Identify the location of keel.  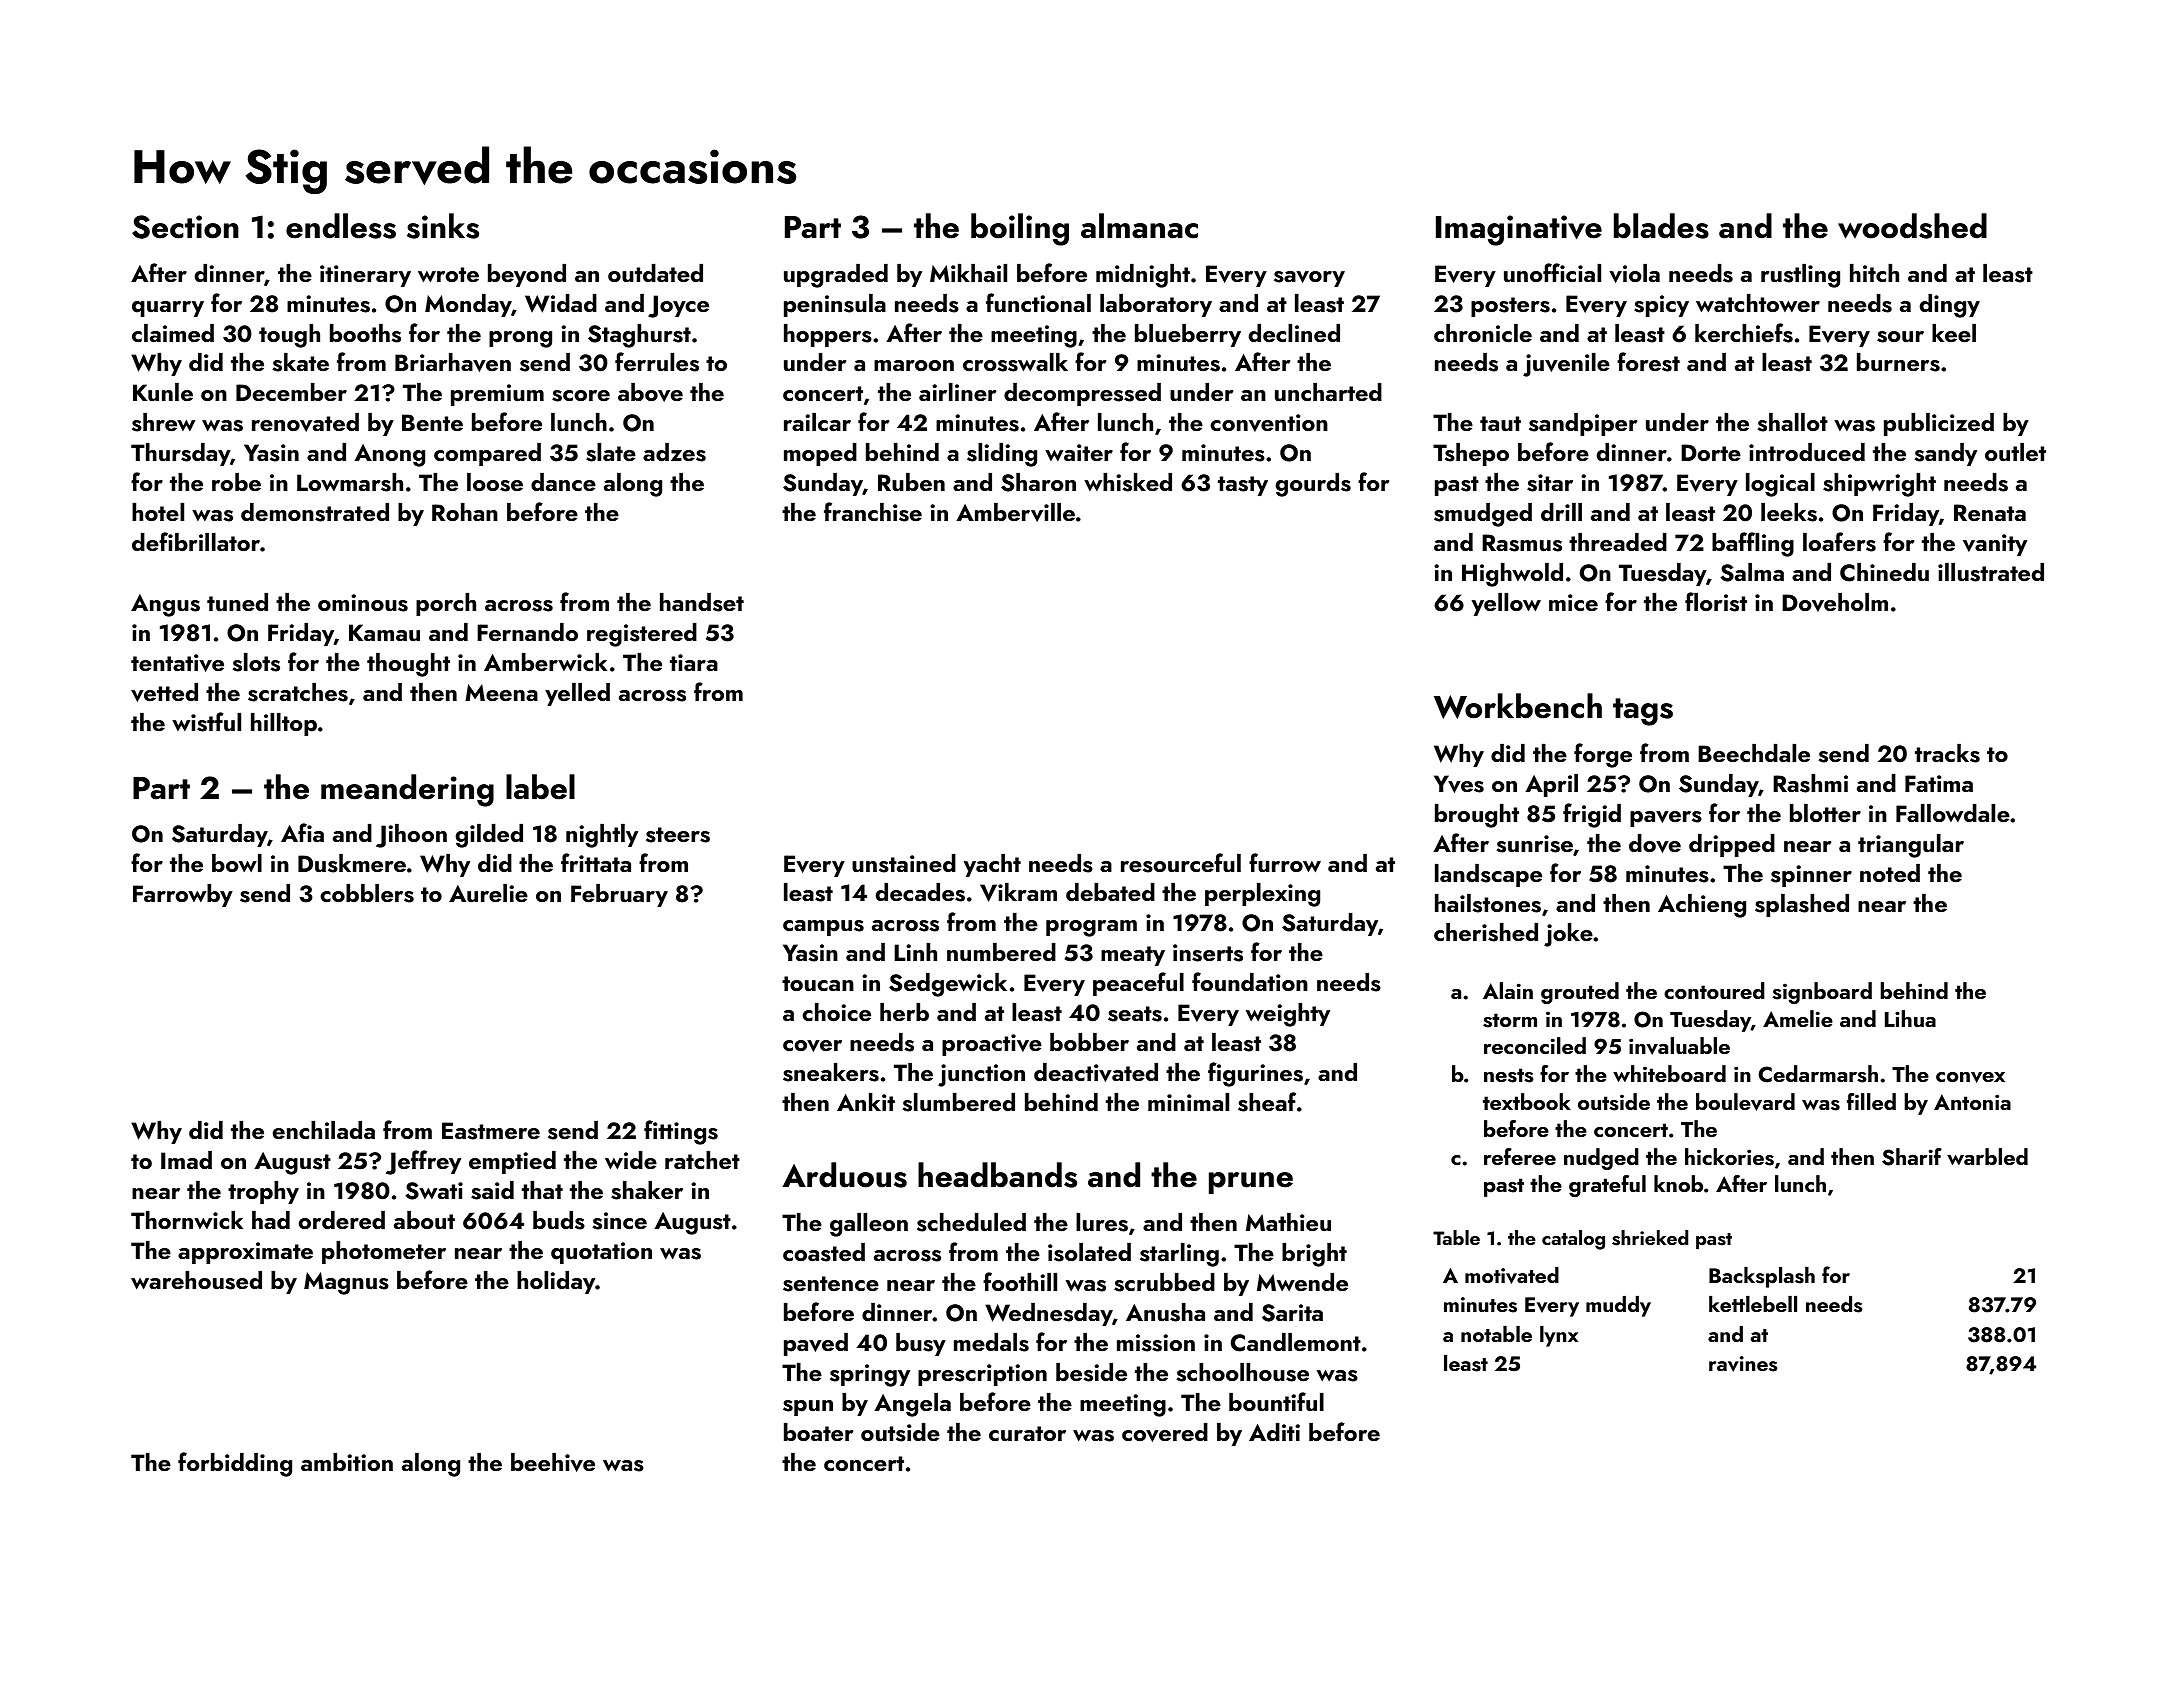
(1954, 333).
